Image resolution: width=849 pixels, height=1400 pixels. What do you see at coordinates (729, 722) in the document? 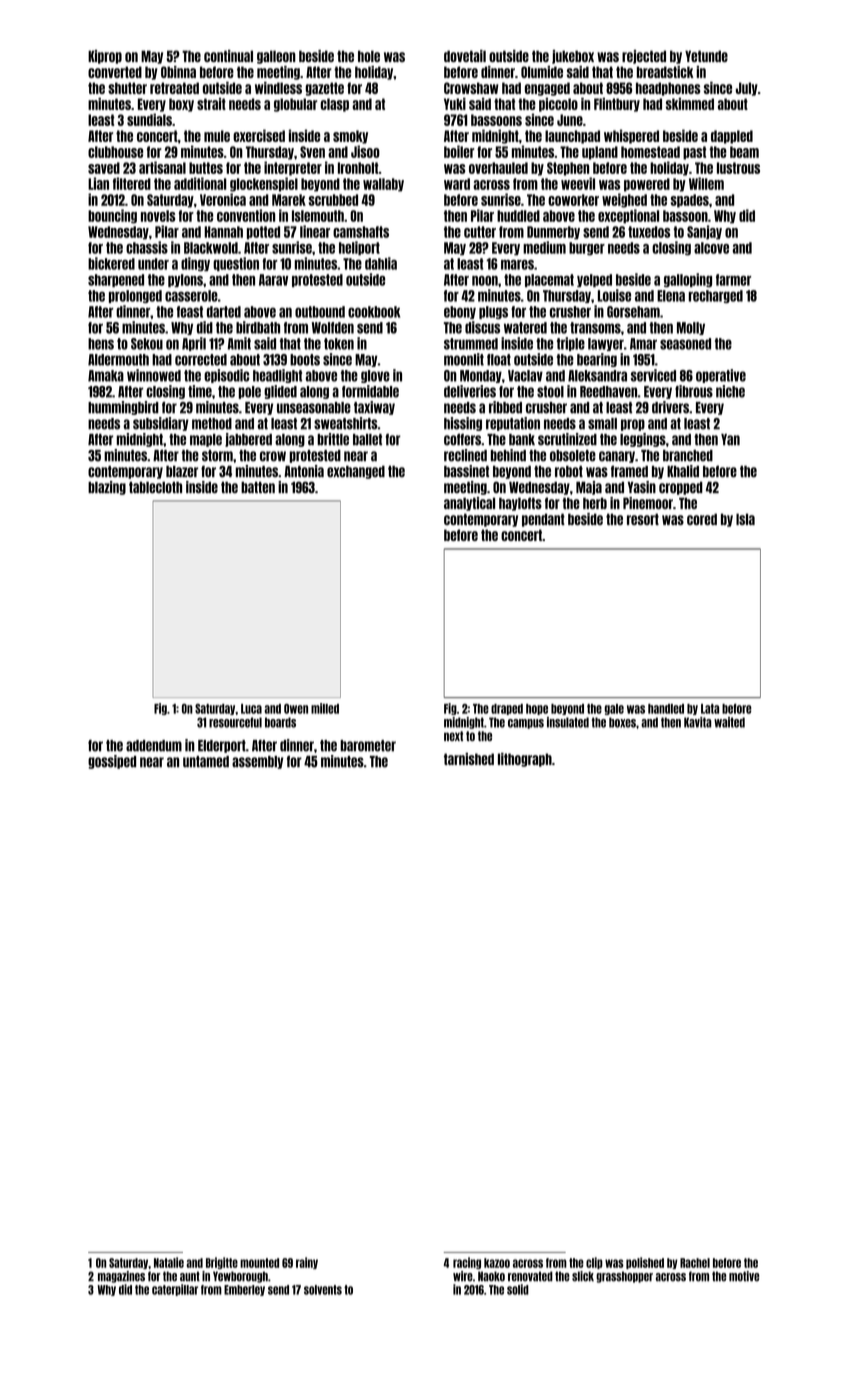
I see `waited` at bounding box center [729, 722].
